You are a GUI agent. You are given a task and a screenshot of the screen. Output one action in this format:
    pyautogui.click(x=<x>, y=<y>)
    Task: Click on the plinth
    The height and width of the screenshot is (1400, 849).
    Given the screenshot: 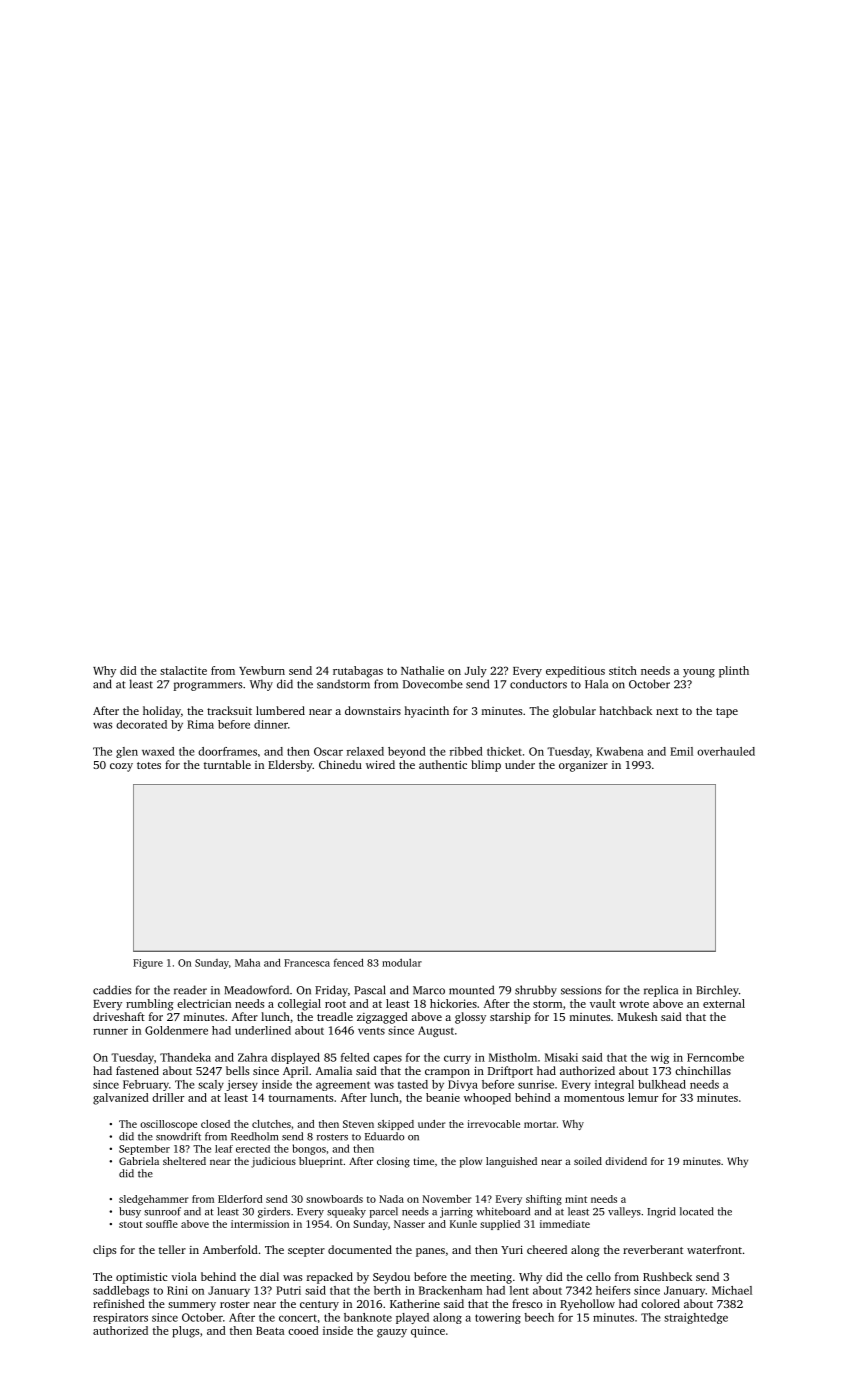 What is the action you would take?
    pyautogui.click(x=734, y=672)
